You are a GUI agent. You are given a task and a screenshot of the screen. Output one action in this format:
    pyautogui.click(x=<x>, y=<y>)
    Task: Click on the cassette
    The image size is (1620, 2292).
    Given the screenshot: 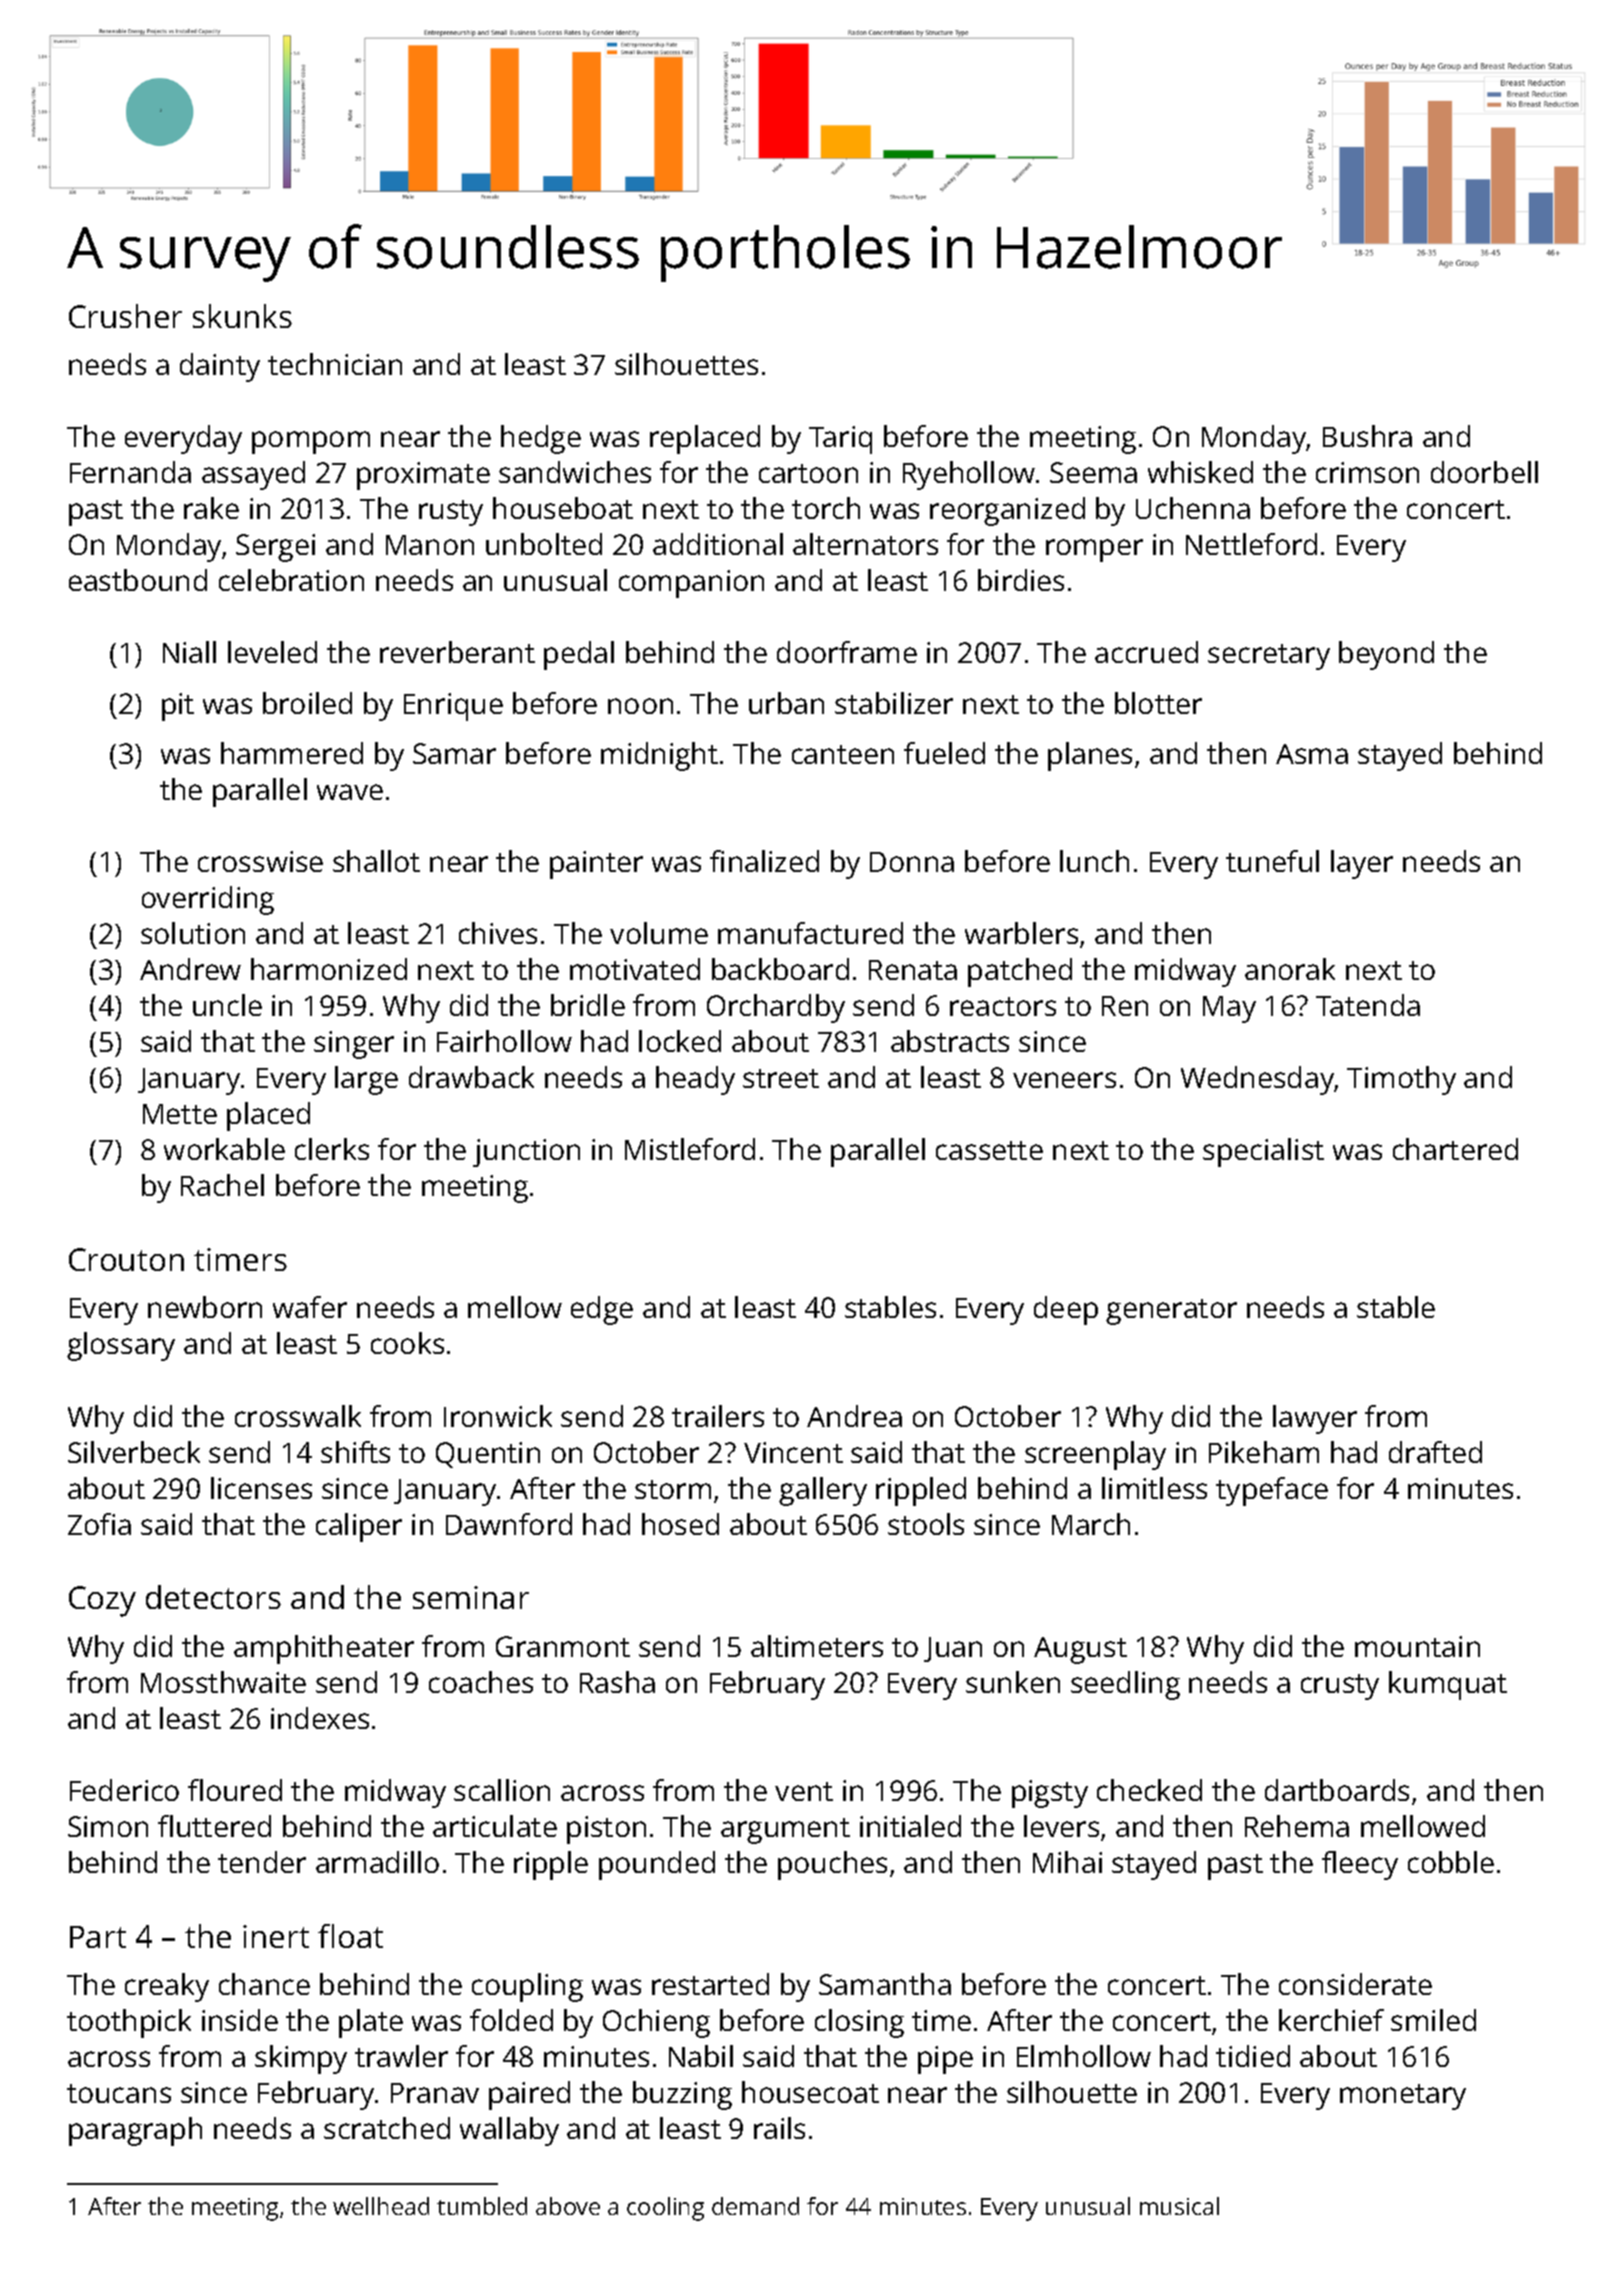 What is the action you would take?
    pyautogui.click(x=989, y=1150)
